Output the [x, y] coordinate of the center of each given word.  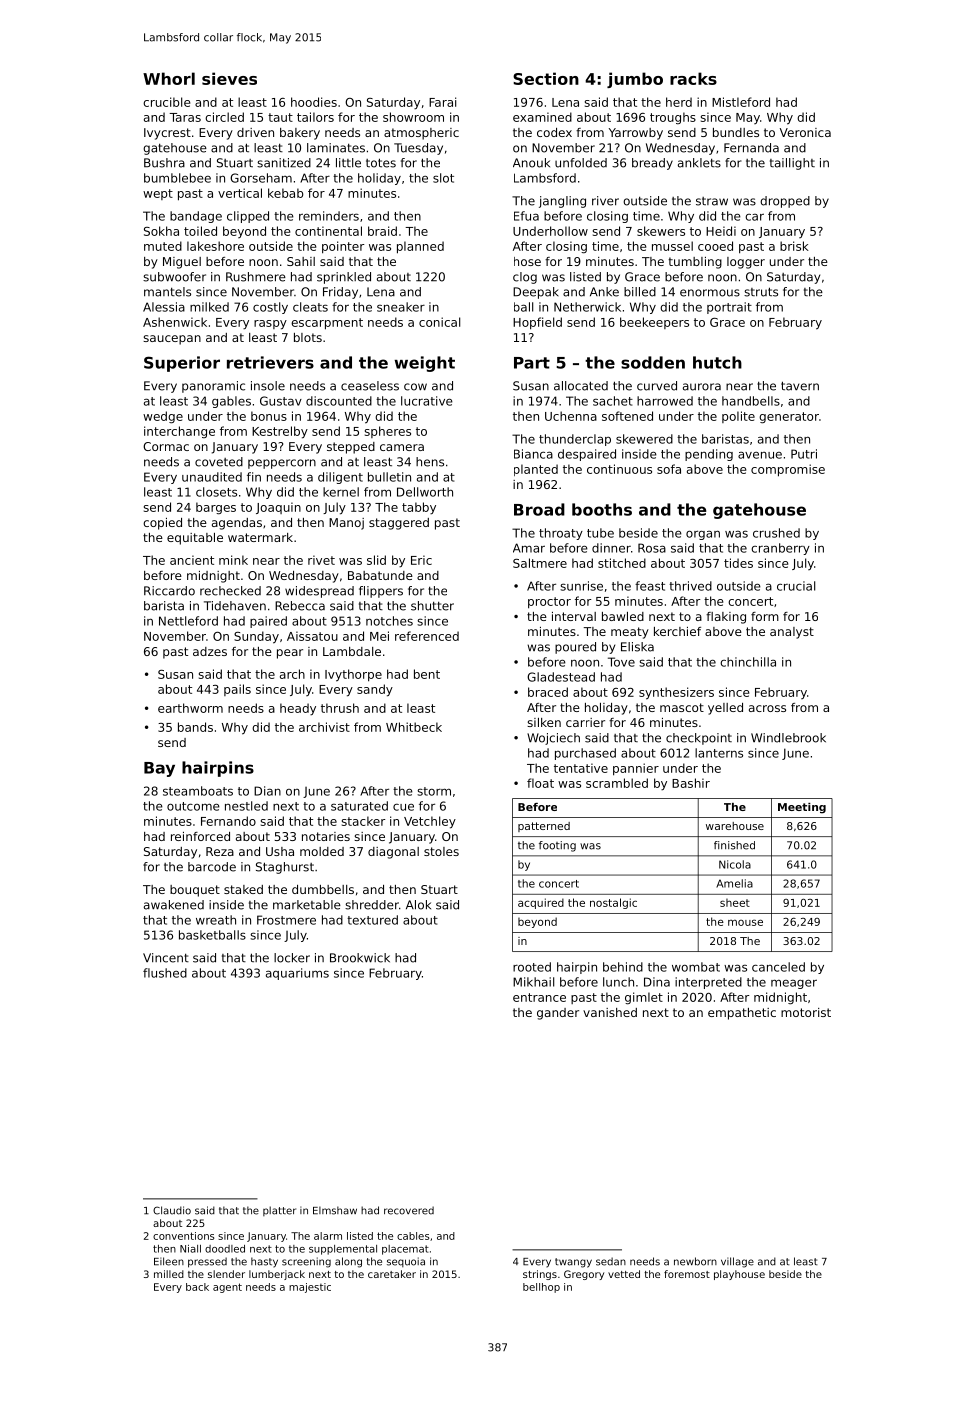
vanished [610, 1012]
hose [527, 261]
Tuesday [418, 149]
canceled [778, 967]
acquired [541, 903]
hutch [717, 362]
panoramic [213, 387]
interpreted [708, 983]
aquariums [297, 974]
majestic [310, 1288]
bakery [300, 134]
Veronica [805, 132]
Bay [159, 769]
